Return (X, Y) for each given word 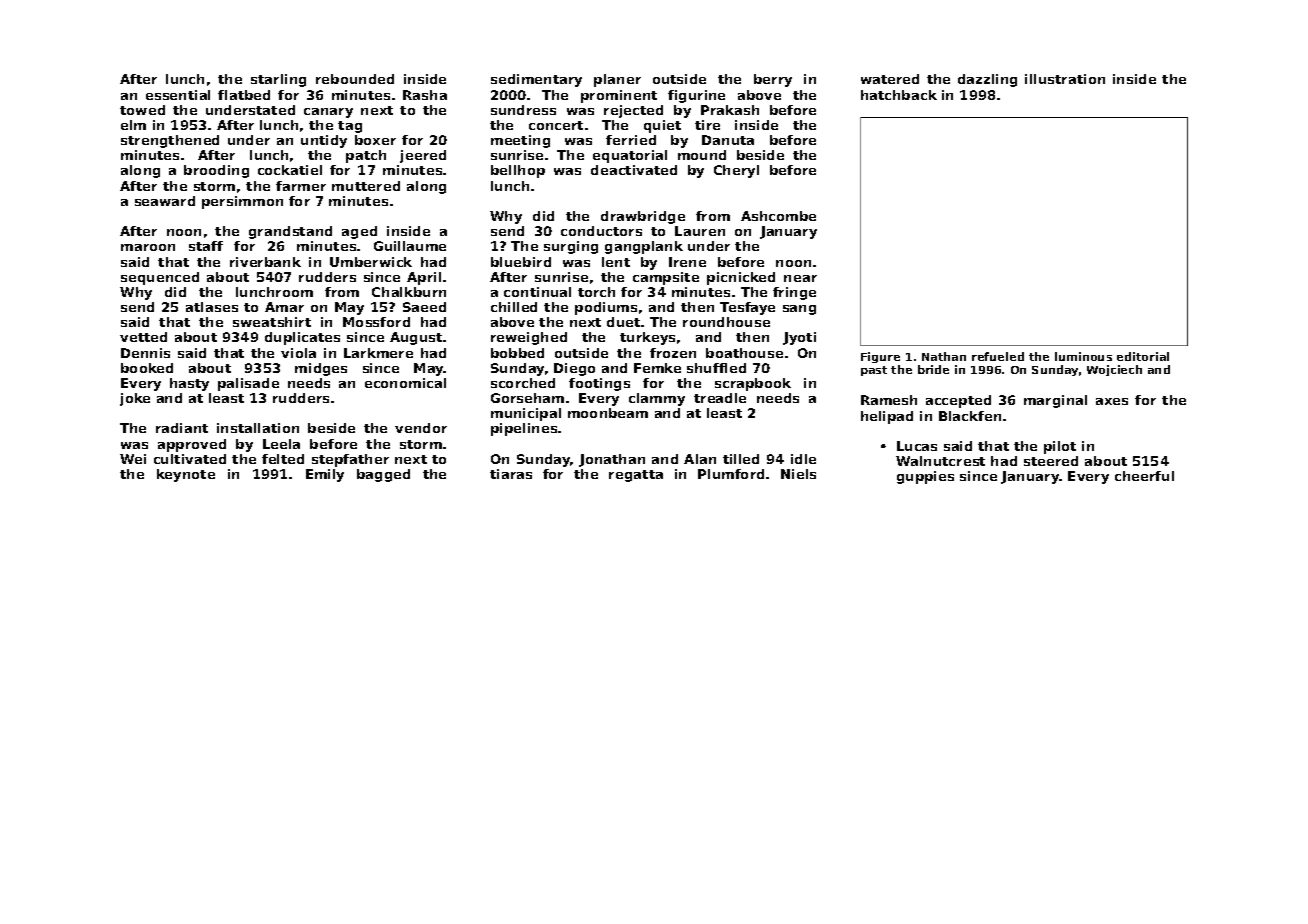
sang (799, 310)
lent (616, 262)
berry (773, 80)
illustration (1065, 79)
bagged (383, 475)
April (424, 278)
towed (142, 110)
